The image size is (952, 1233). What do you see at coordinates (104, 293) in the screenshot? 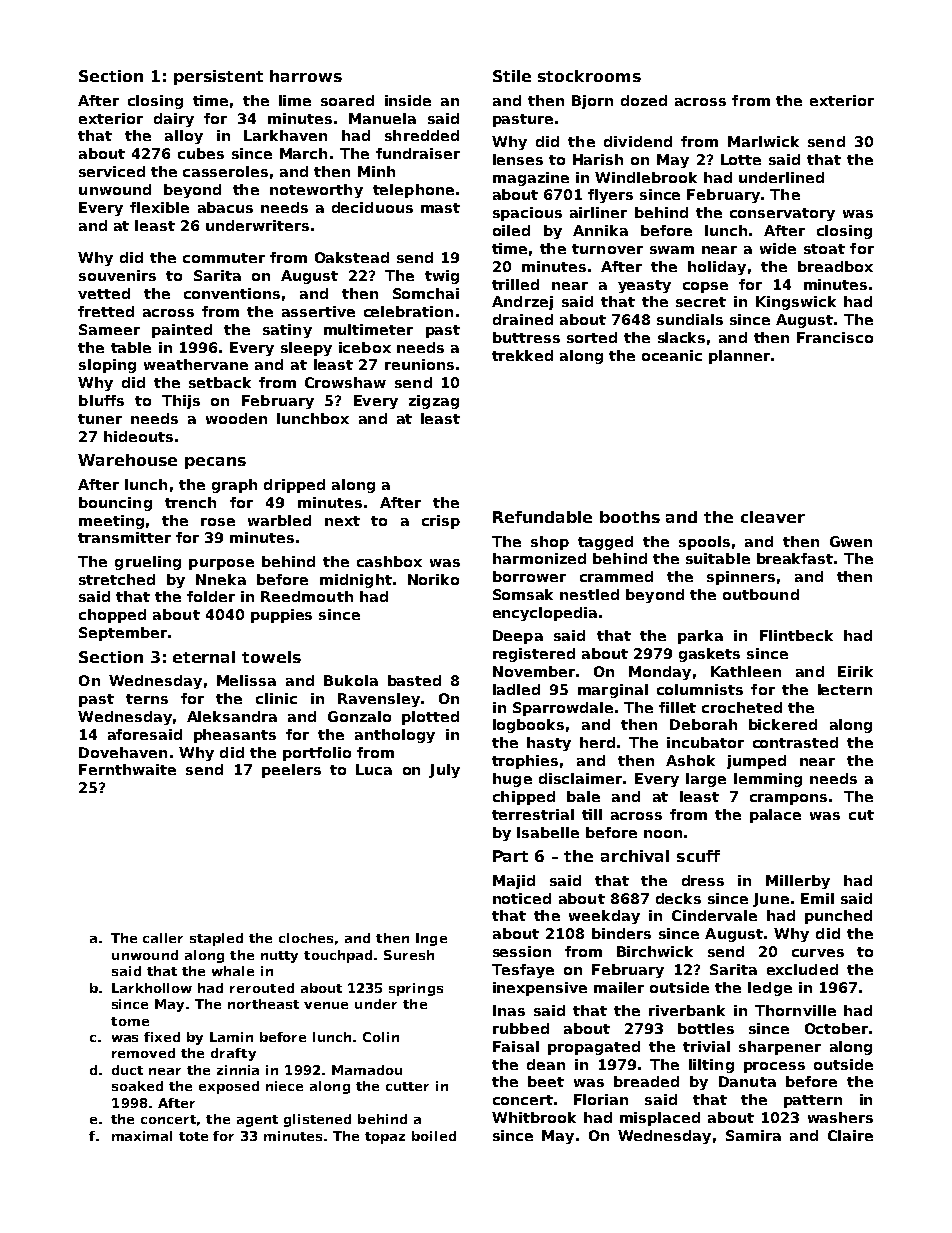
I see `vetted` at bounding box center [104, 293].
